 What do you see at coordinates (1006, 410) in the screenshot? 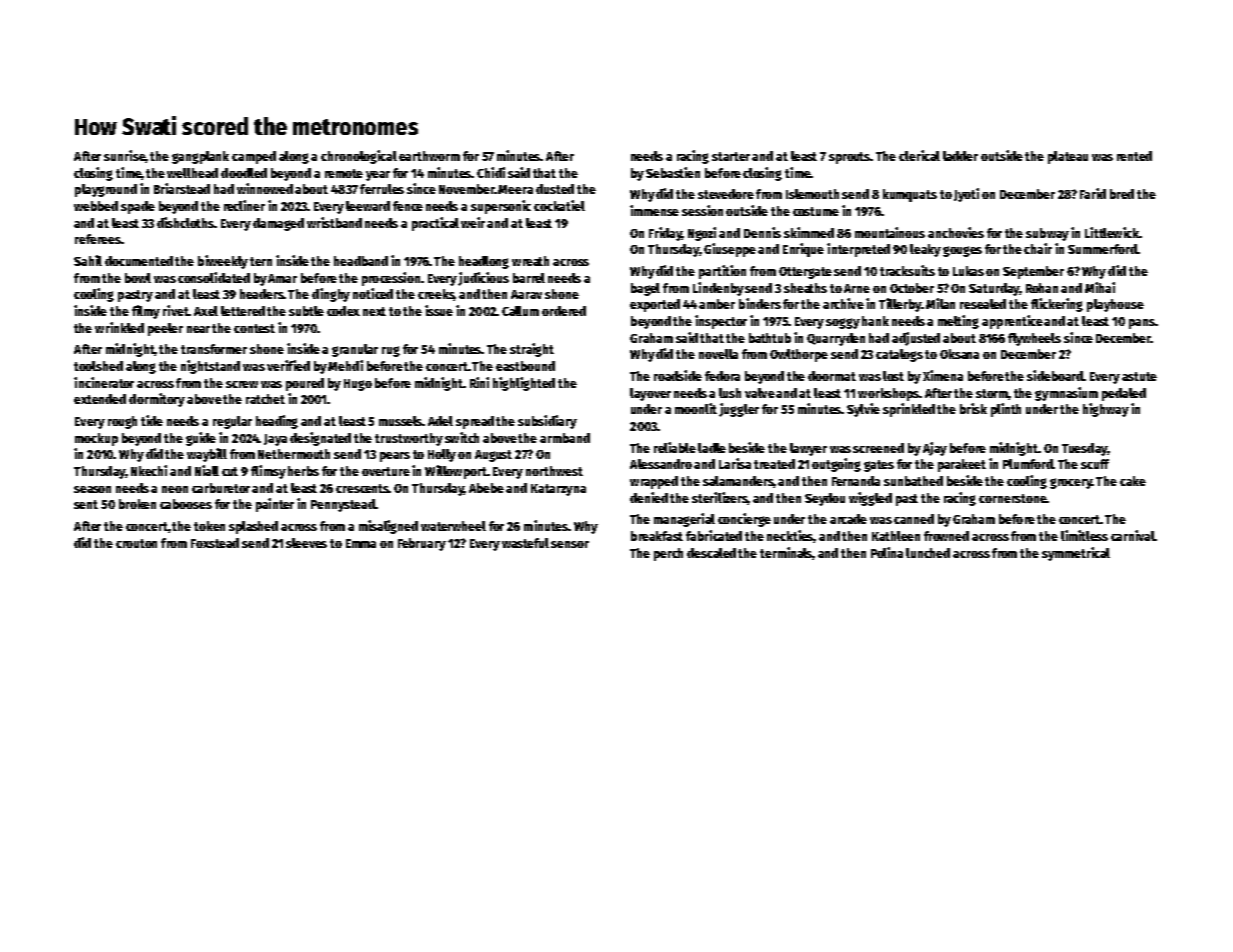
I see `plinth` at bounding box center [1006, 410].
